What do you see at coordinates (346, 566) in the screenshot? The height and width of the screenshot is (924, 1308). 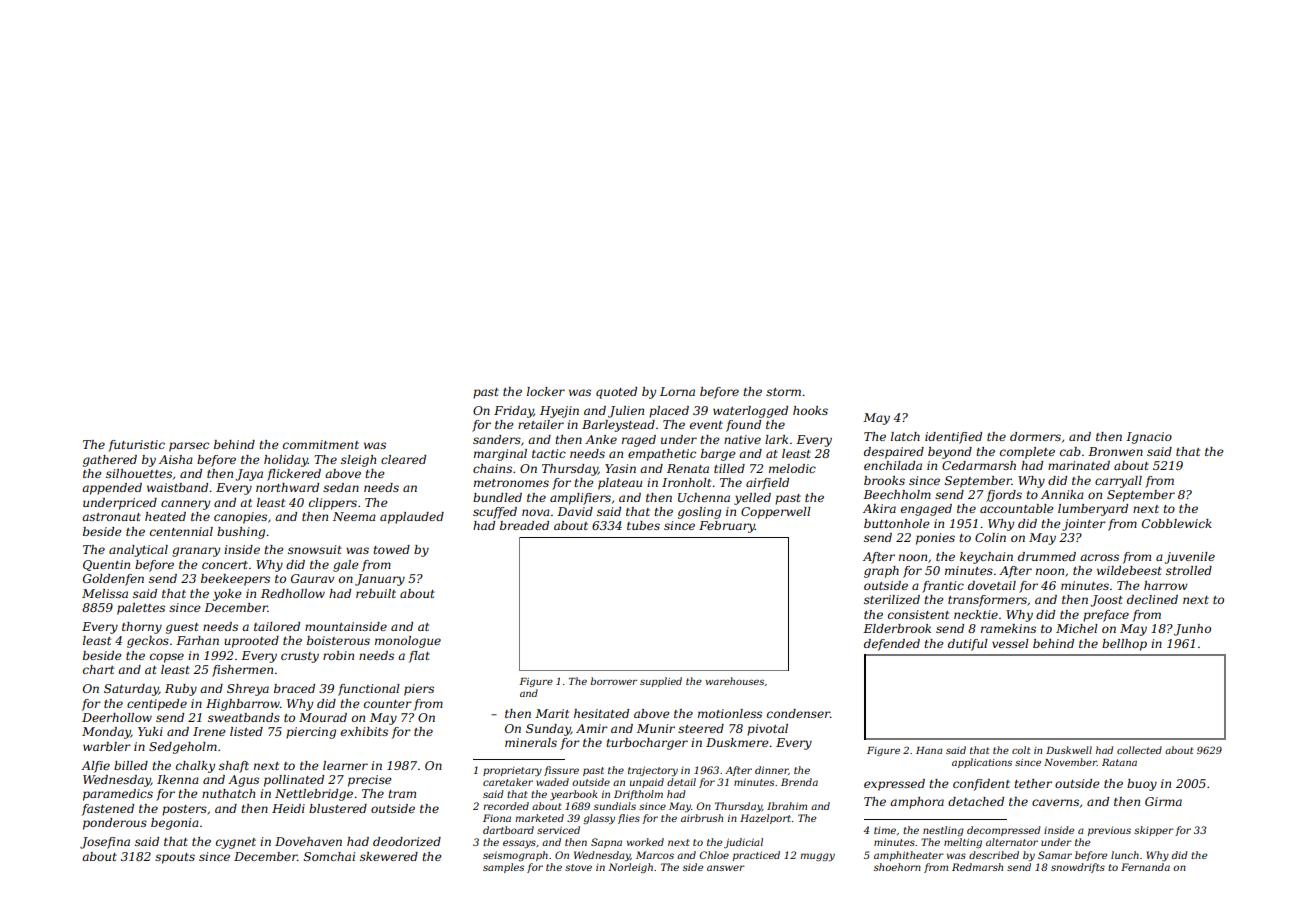 I see `gale` at bounding box center [346, 566].
